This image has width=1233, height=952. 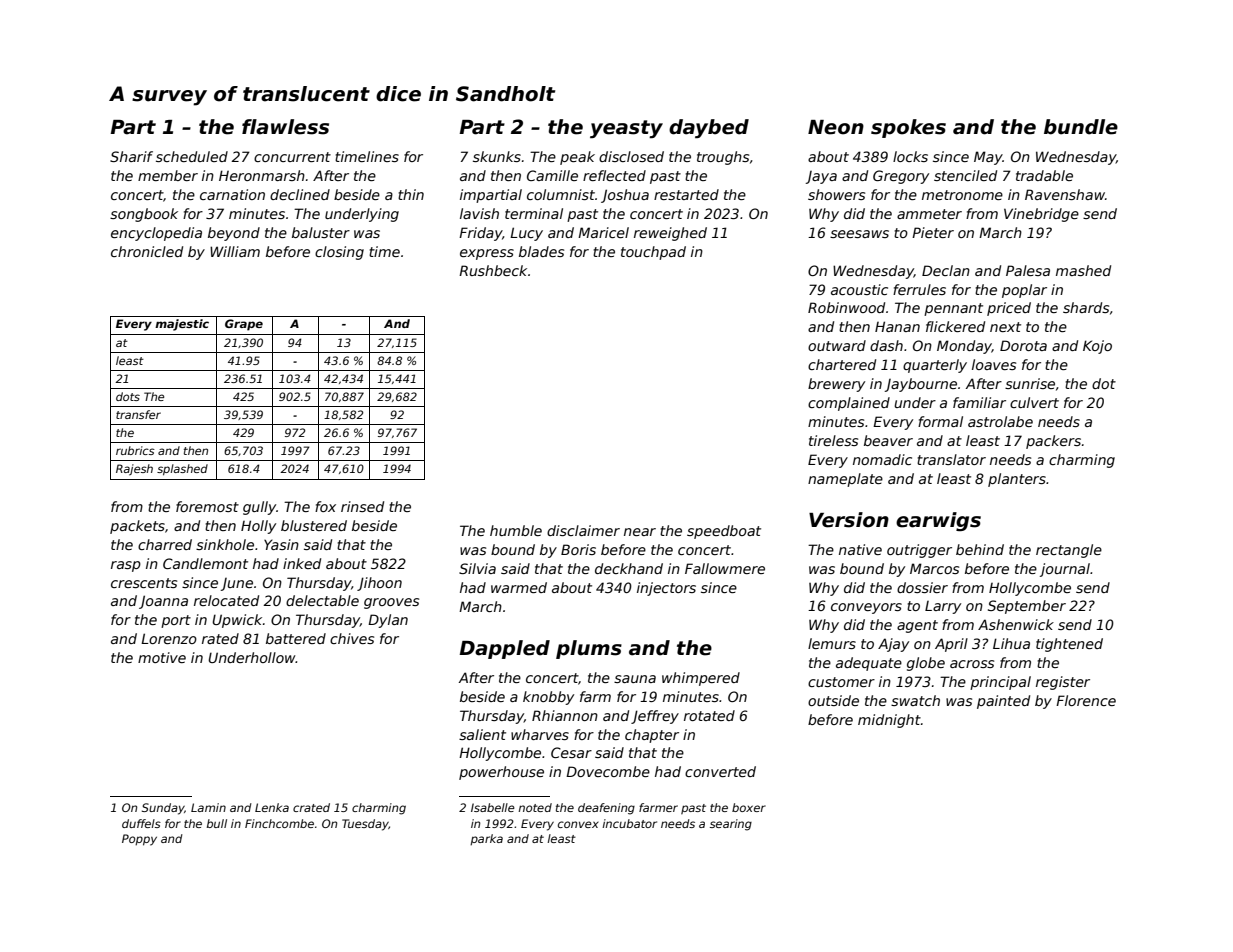 What do you see at coordinates (652, 736) in the image?
I see `chapter` at bounding box center [652, 736].
